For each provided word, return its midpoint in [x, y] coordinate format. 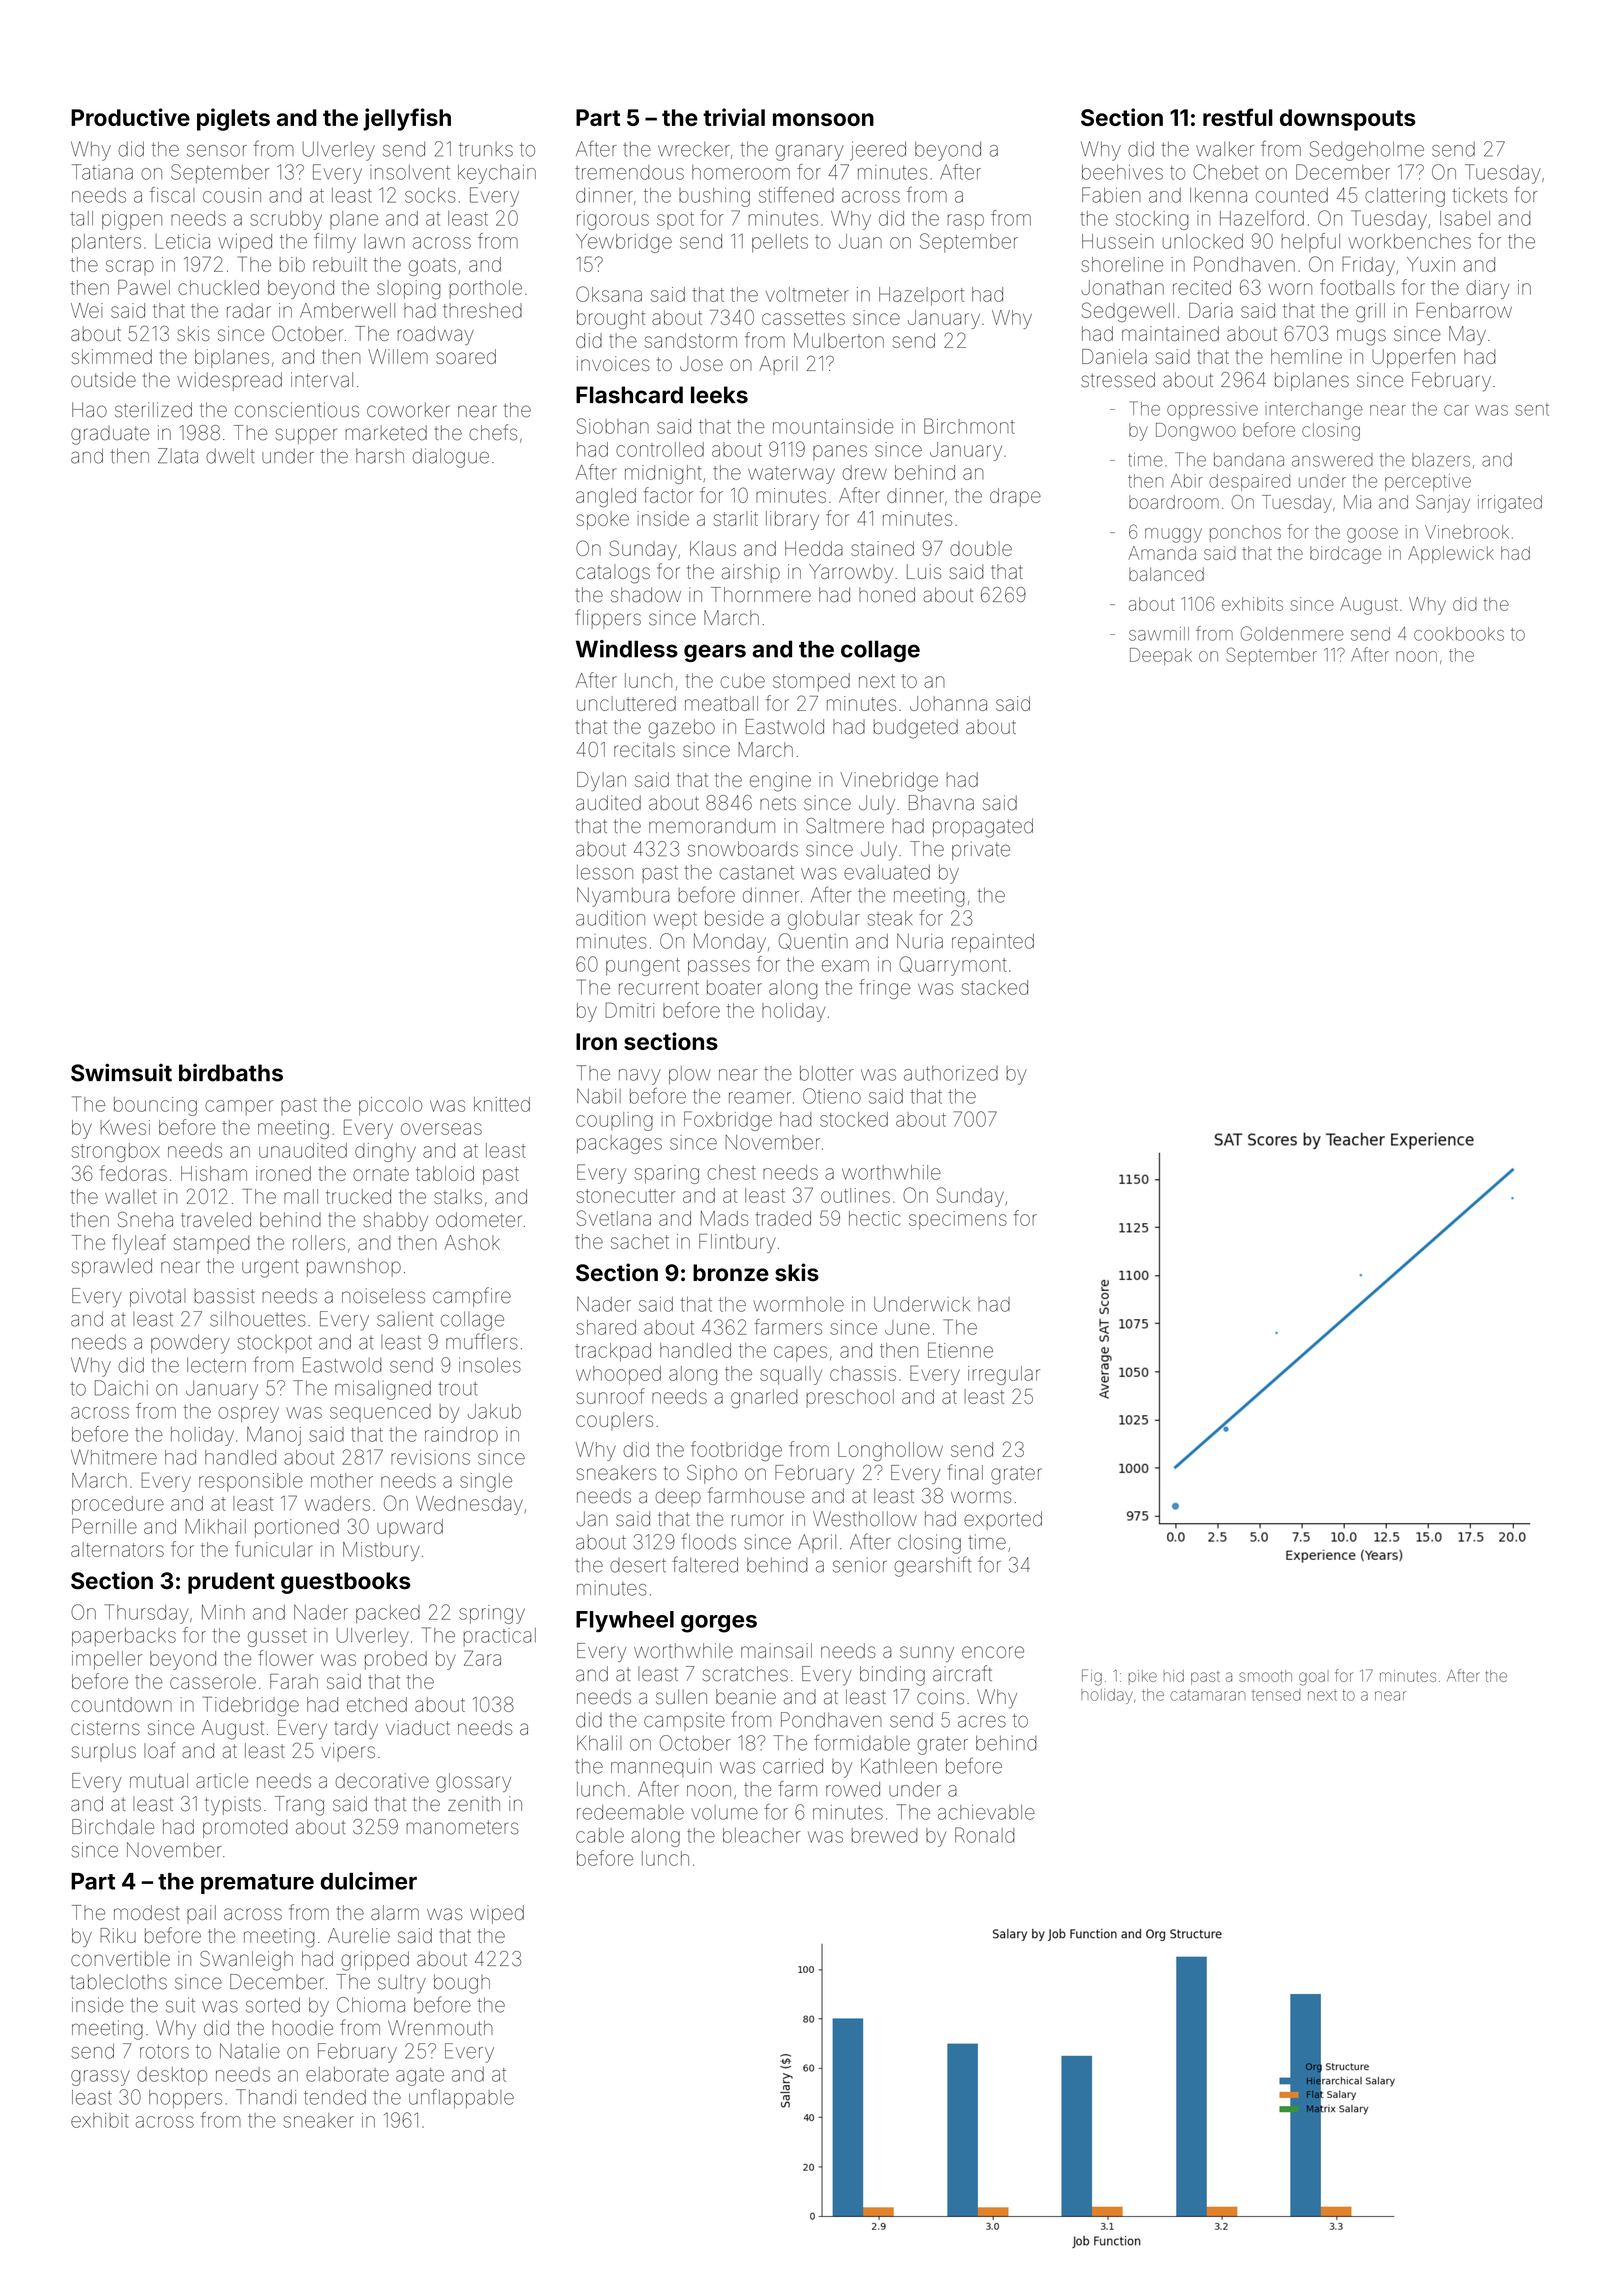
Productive [130, 117]
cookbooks [1459, 634]
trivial [734, 117]
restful [1238, 117]
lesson [605, 872]
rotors [164, 2052]
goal [1312, 1679]
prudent [231, 1583]
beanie [746, 1697]
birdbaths [231, 1073]
